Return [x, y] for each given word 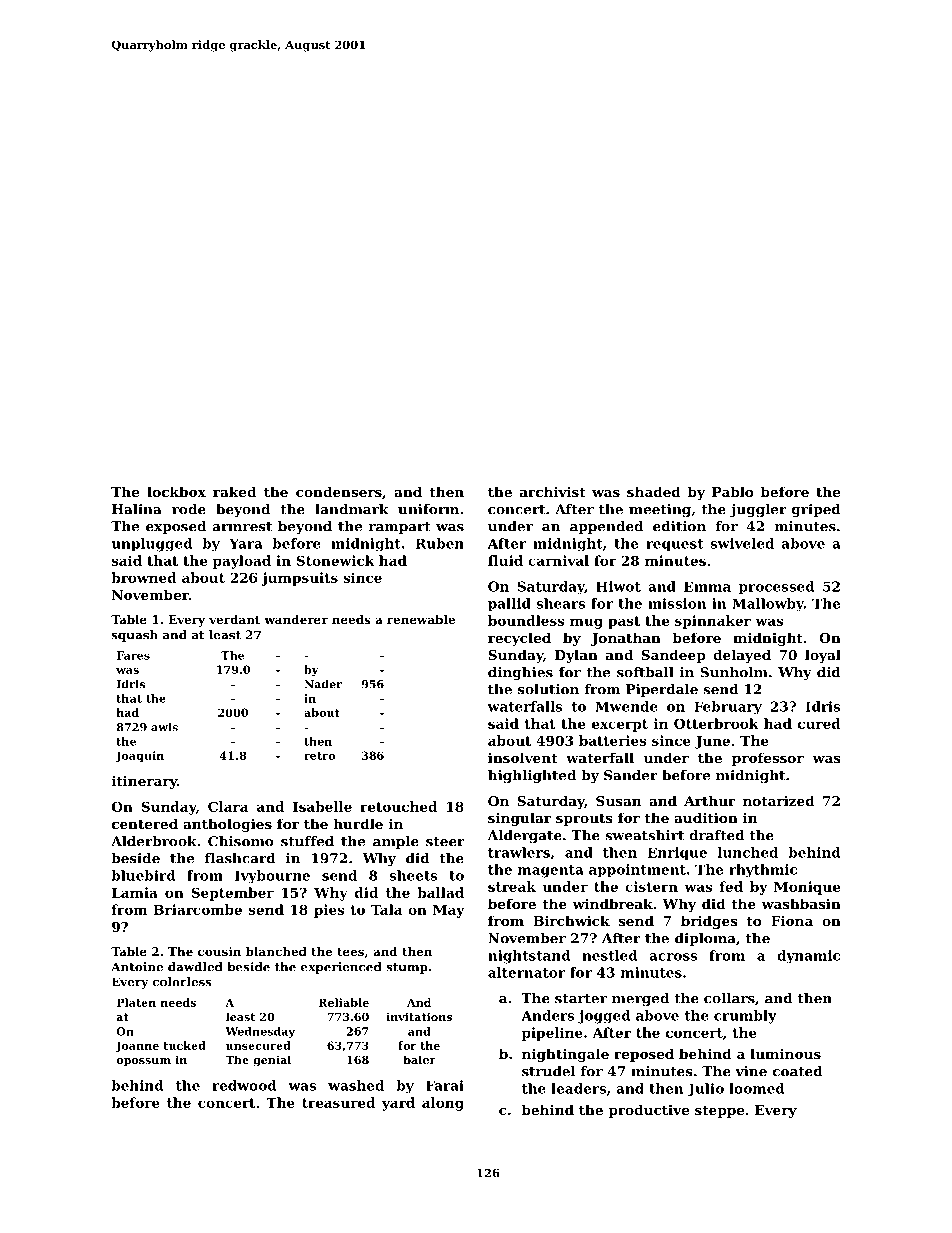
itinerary [144, 782]
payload [242, 562]
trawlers [519, 852]
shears [561, 603]
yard [398, 1104]
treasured [338, 1102]
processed [776, 587]
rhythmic [763, 871]
